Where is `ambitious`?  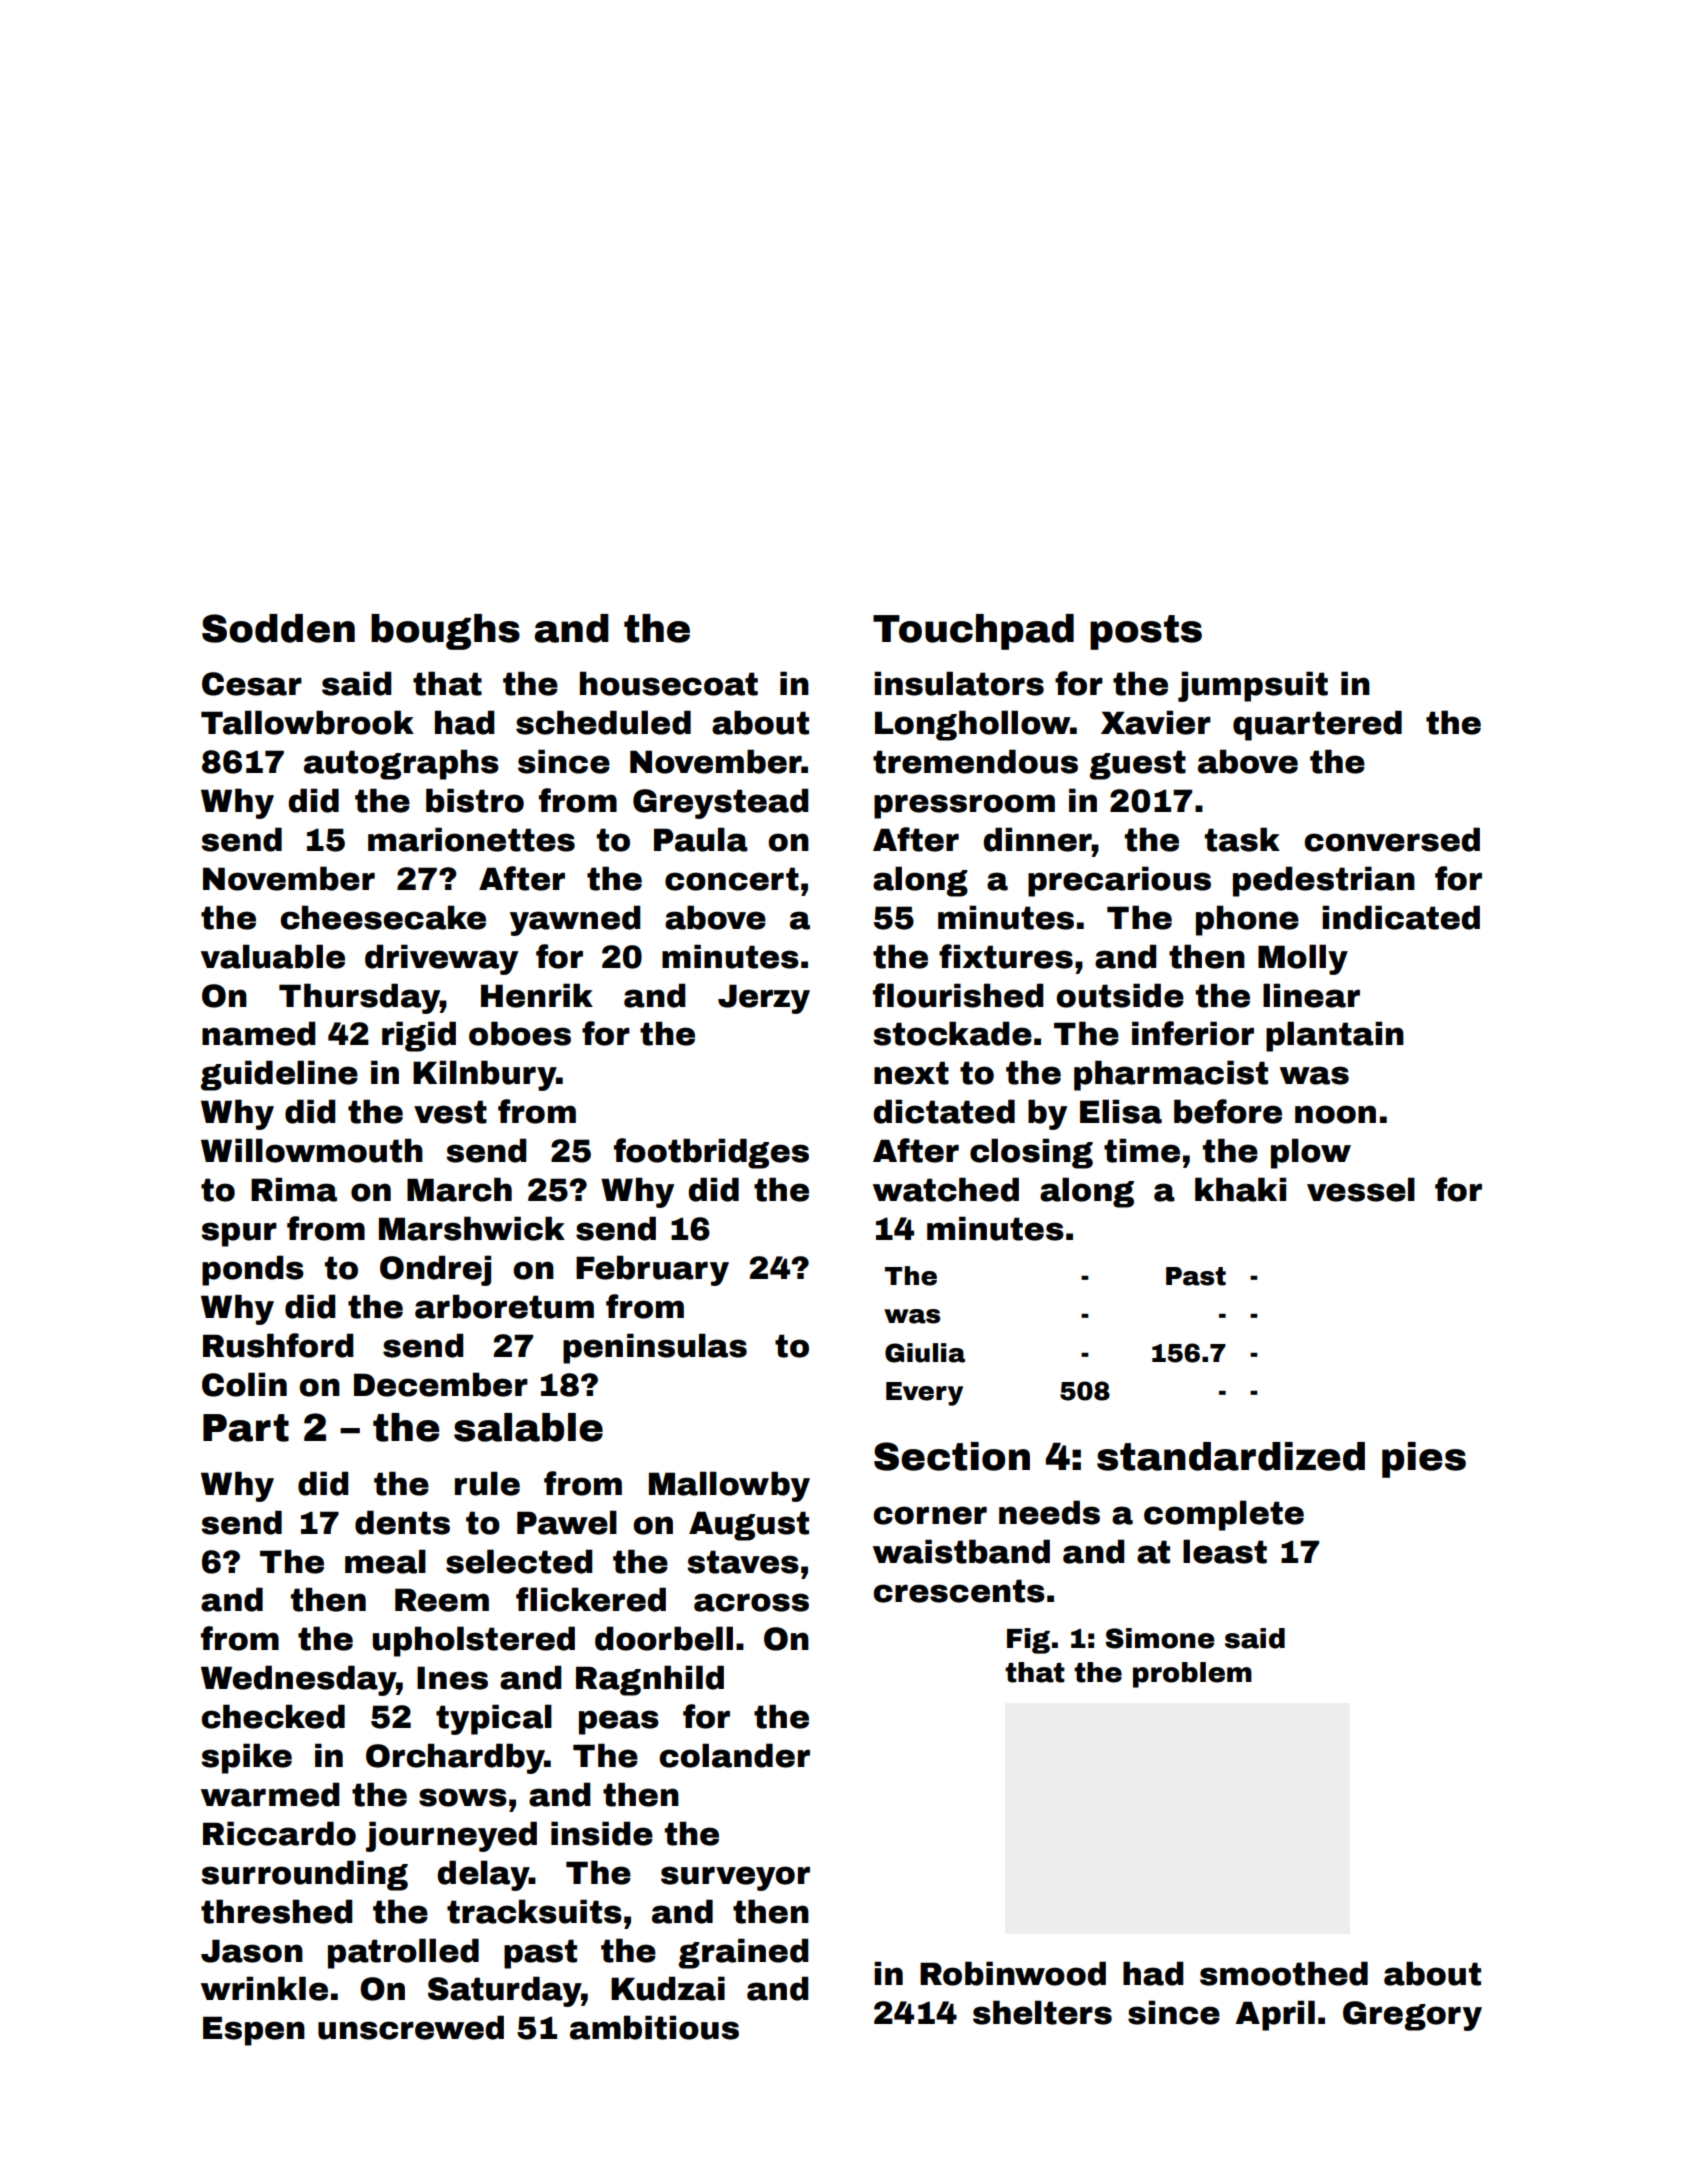
ambitious is located at coordinates (654, 2027).
